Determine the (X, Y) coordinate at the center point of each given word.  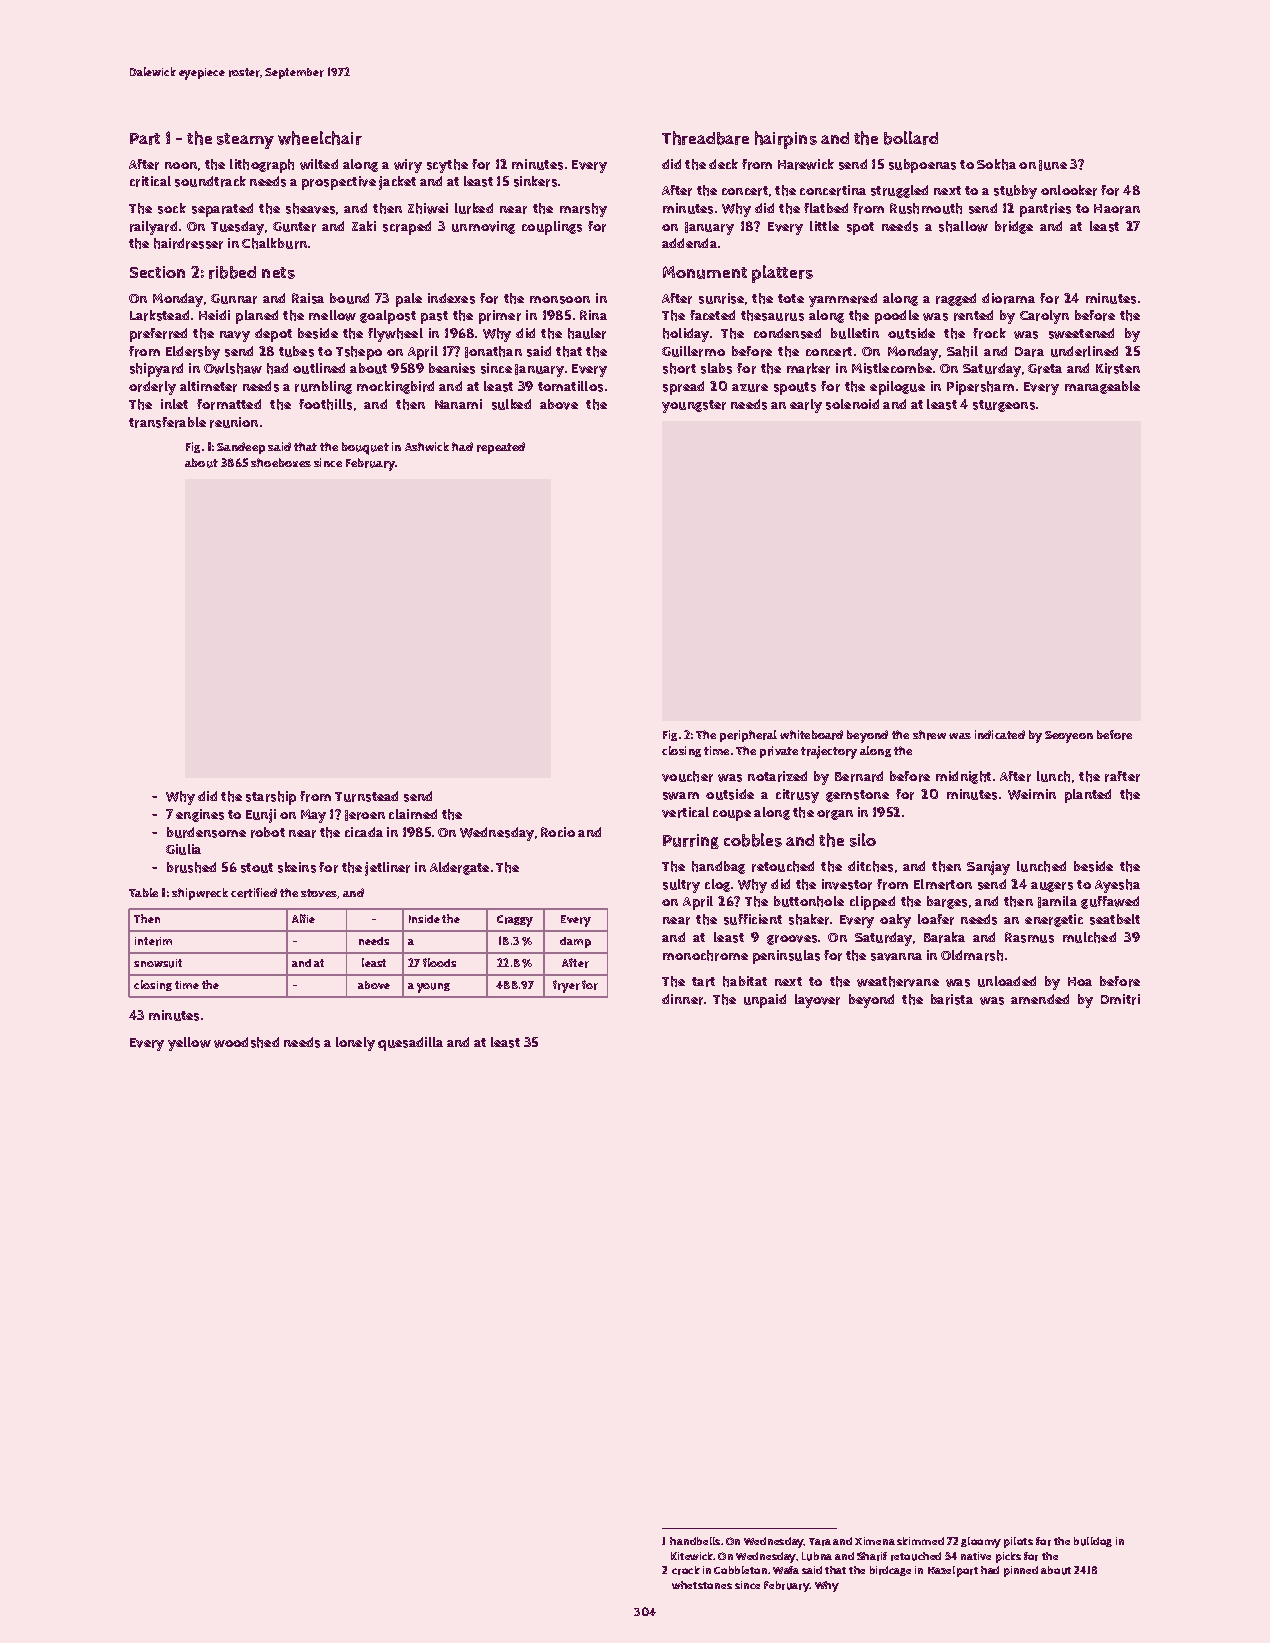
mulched (1089, 937)
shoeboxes (281, 462)
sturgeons (1004, 406)
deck (723, 164)
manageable (1102, 387)
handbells (695, 1541)
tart (703, 982)
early (806, 406)
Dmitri (1120, 999)
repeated (501, 448)
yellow (189, 1044)
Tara (820, 1542)
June (1053, 165)
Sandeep (241, 448)
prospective (339, 183)
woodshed (246, 1042)
